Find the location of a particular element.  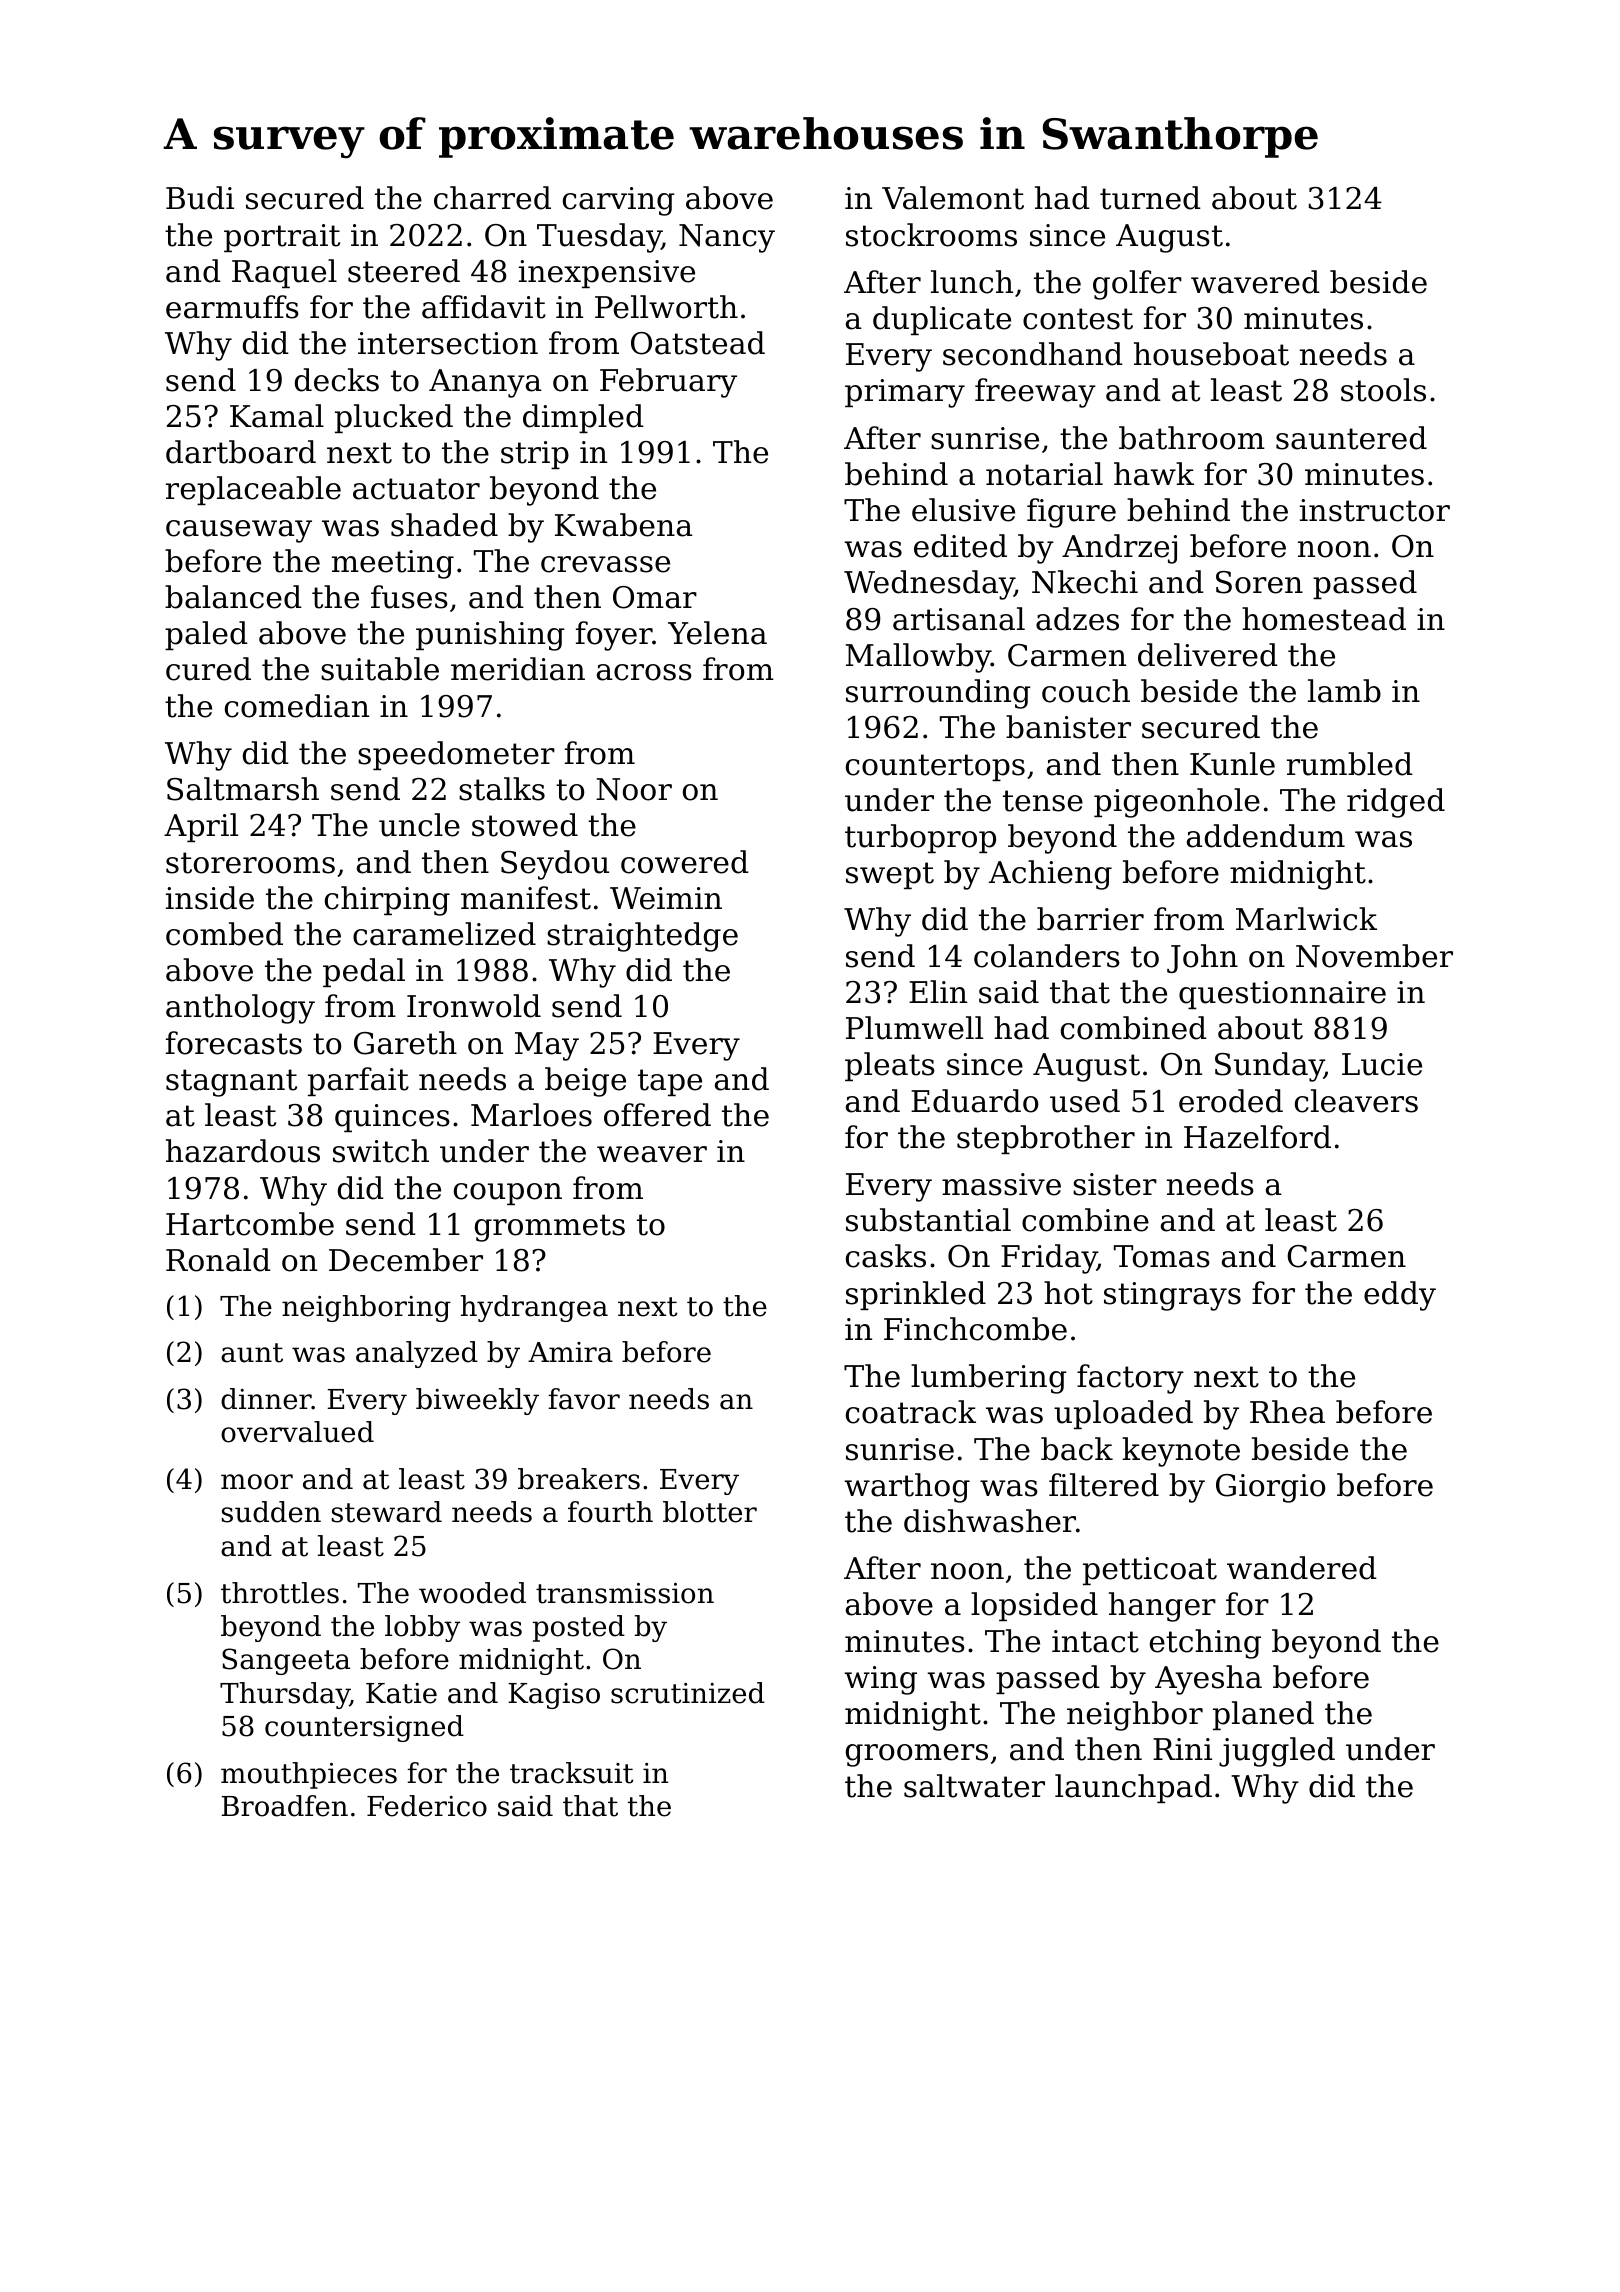

scrutinized is located at coordinates (688, 1693).
